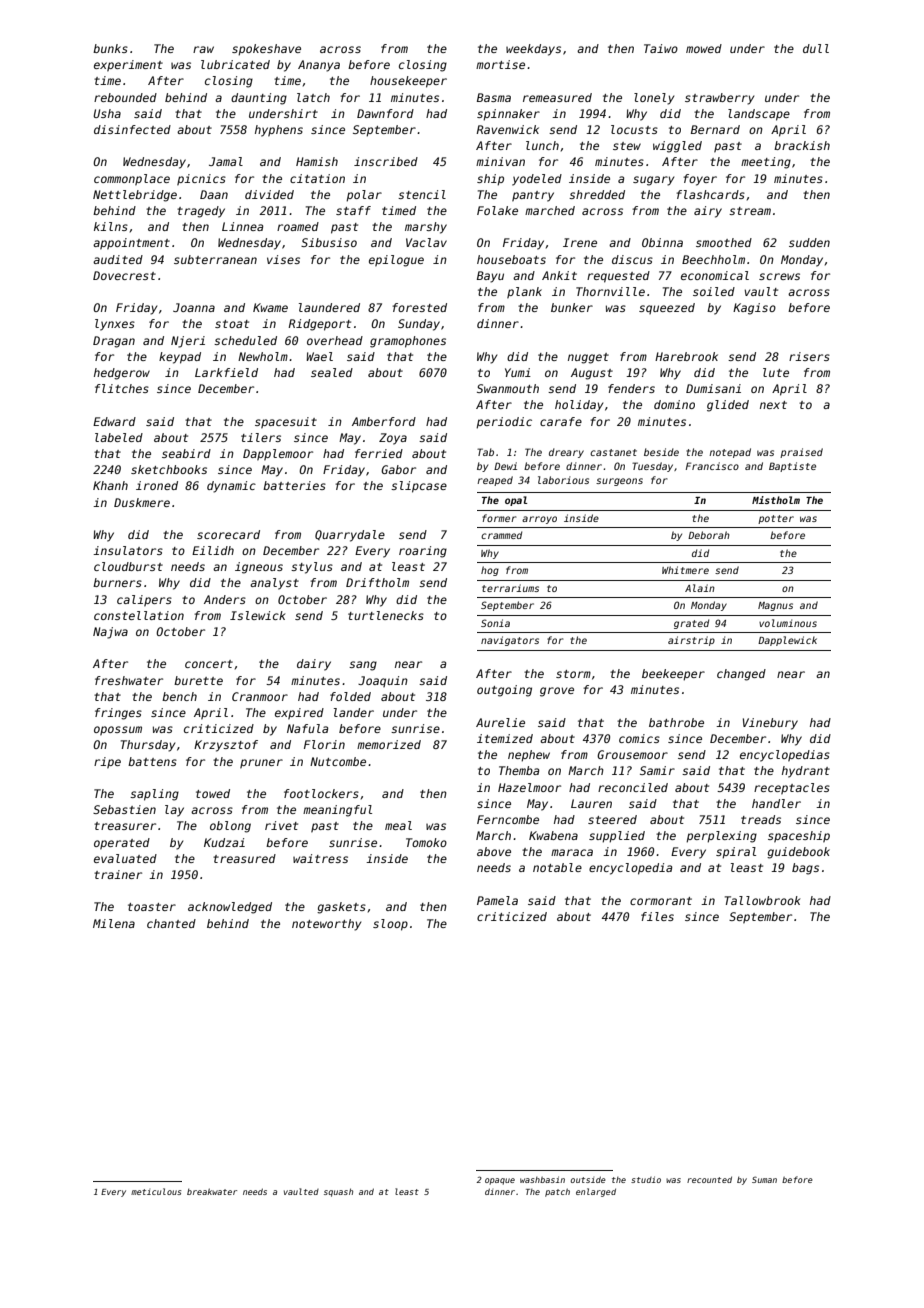 This page has height=1308, width=924. I want to click on bunks, so click(110, 48).
